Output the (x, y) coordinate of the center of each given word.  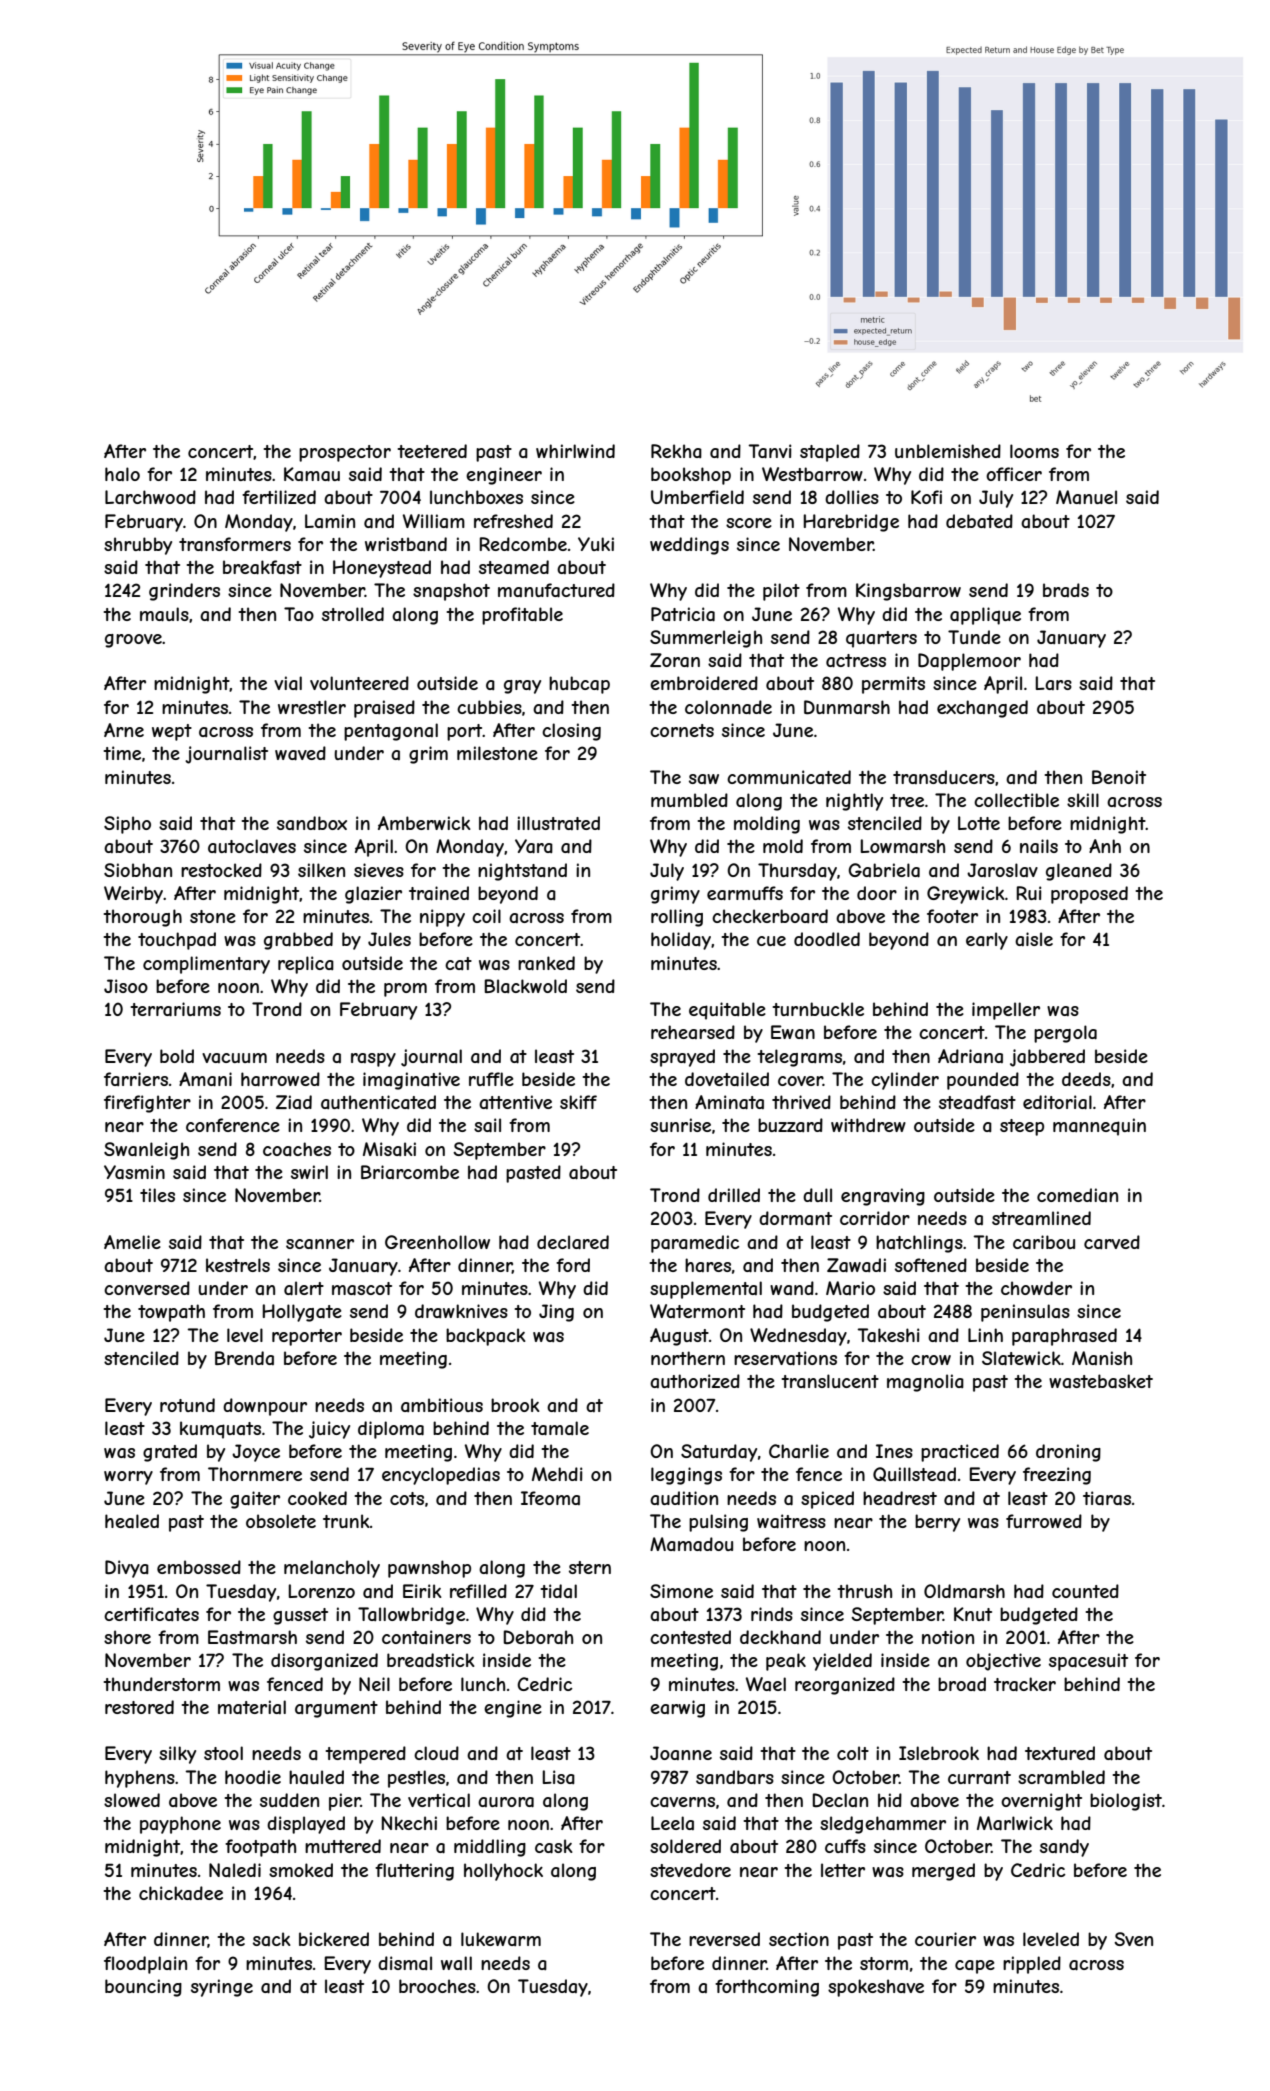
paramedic (695, 1244)
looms (1034, 451)
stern (590, 1567)
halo (122, 474)
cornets (682, 730)
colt (853, 1753)
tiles (157, 1195)
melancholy (332, 1569)
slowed (132, 1800)
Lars (1053, 683)
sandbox (312, 823)
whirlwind (575, 451)
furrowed (1044, 1521)
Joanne (681, 1753)
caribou (1044, 1242)
